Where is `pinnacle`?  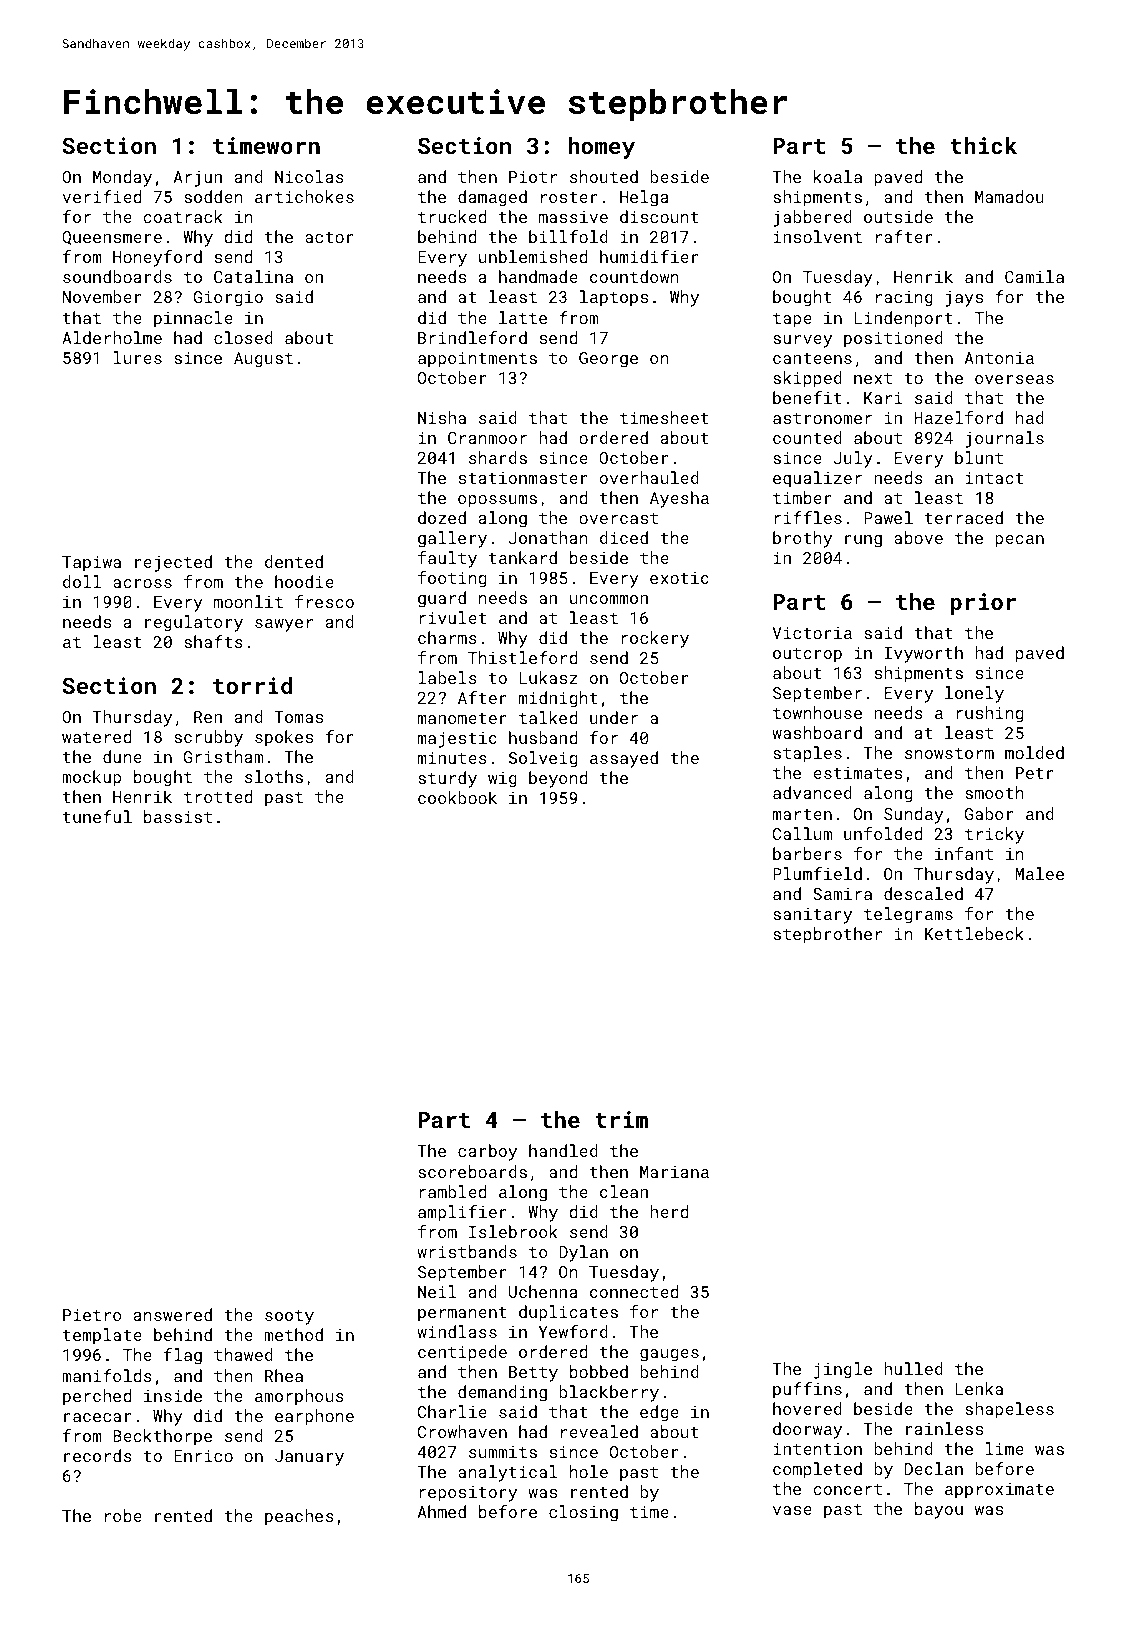
pinnacle is located at coordinates (193, 319).
